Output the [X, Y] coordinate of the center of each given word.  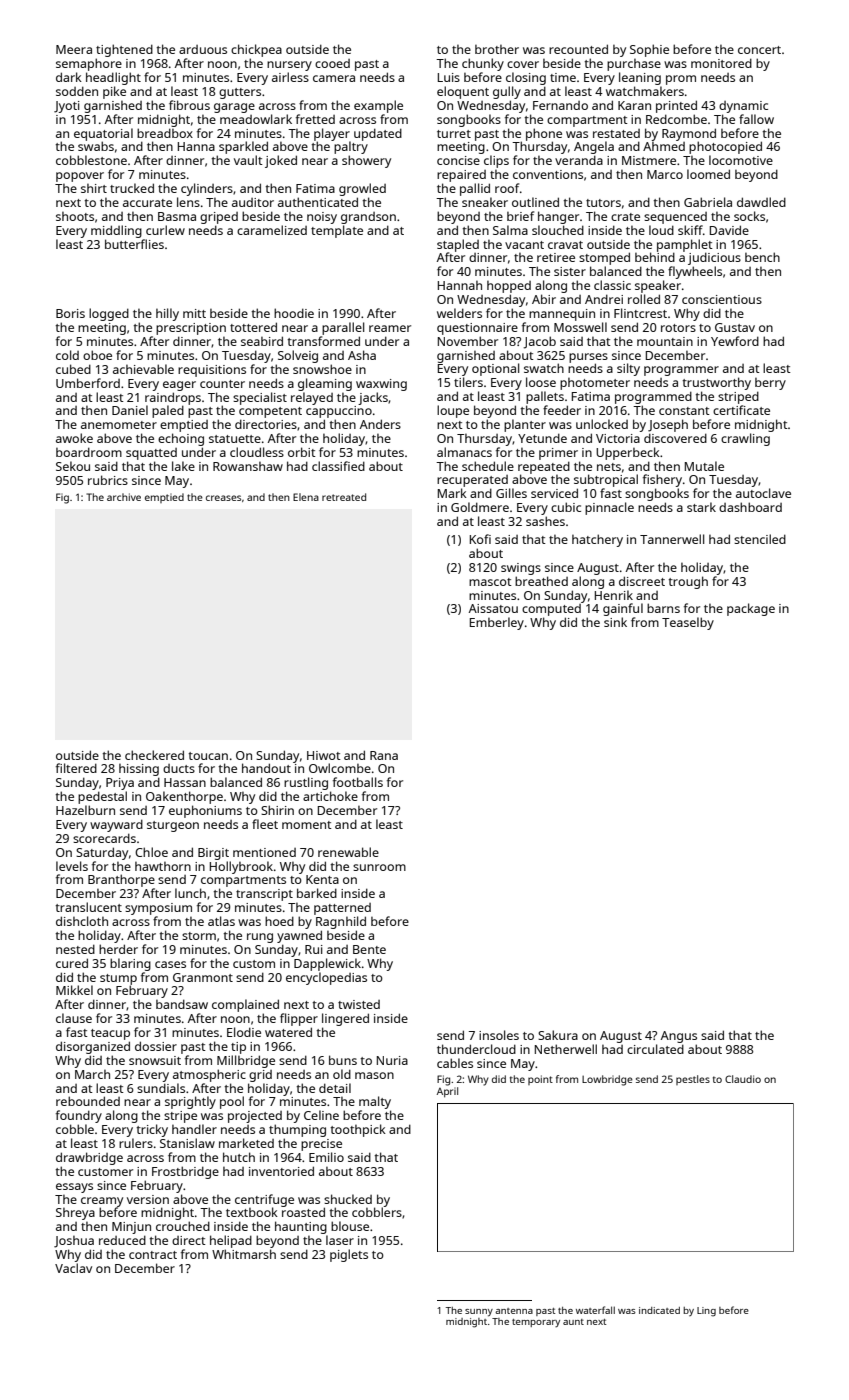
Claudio [743, 1079]
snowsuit [155, 1060]
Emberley [497, 623]
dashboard [750, 507]
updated [378, 134]
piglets [349, 1255]
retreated [344, 497]
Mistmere [649, 160]
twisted [359, 1004]
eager [179, 386]
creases [223, 498]
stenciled [760, 539]
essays [74, 1188]
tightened [124, 50]
